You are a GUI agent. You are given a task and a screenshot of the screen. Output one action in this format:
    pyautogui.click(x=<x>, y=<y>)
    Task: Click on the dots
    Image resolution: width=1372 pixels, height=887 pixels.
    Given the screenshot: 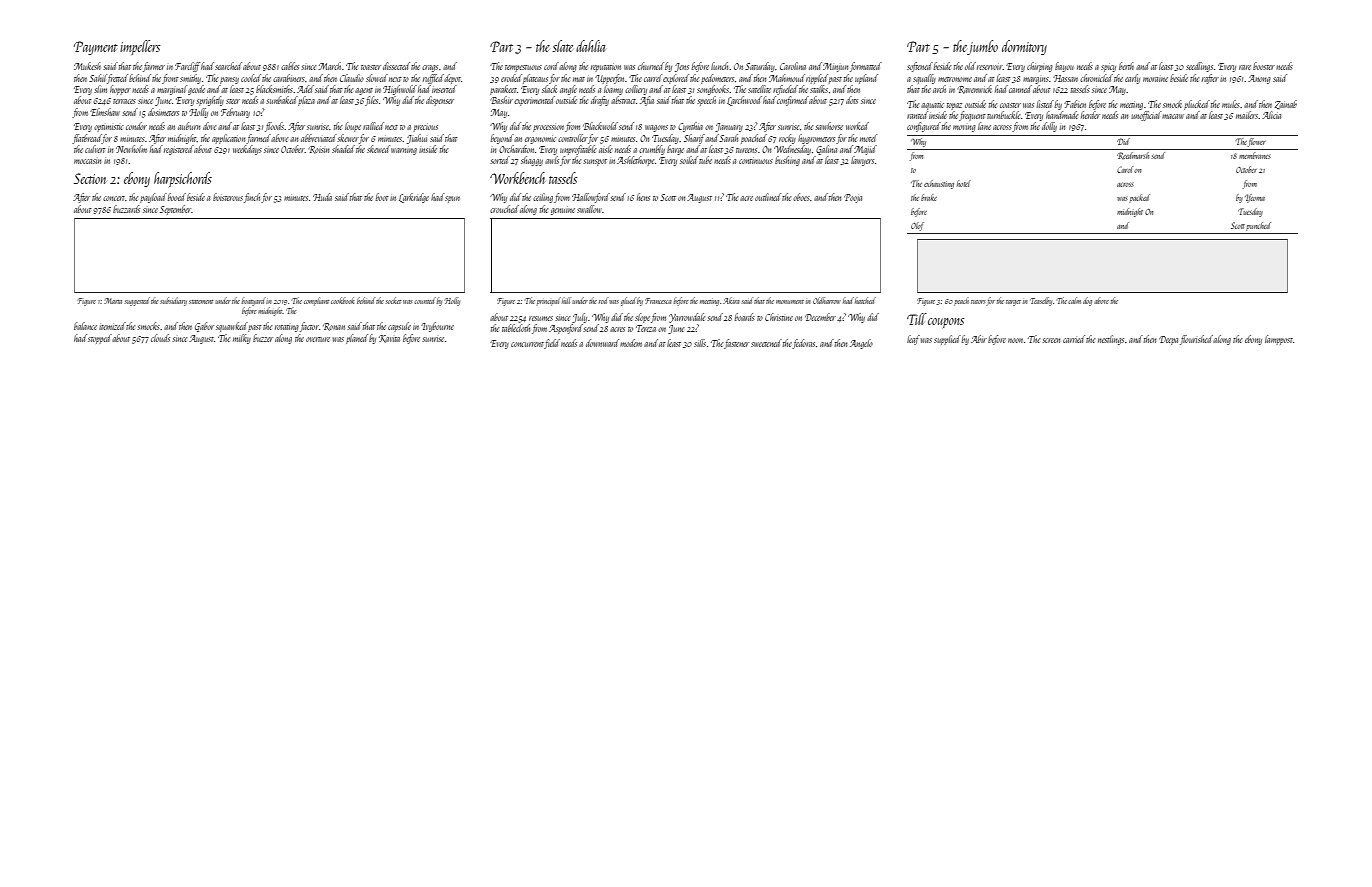 What is the action you would take?
    pyautogui.click(x=852, y=100)
